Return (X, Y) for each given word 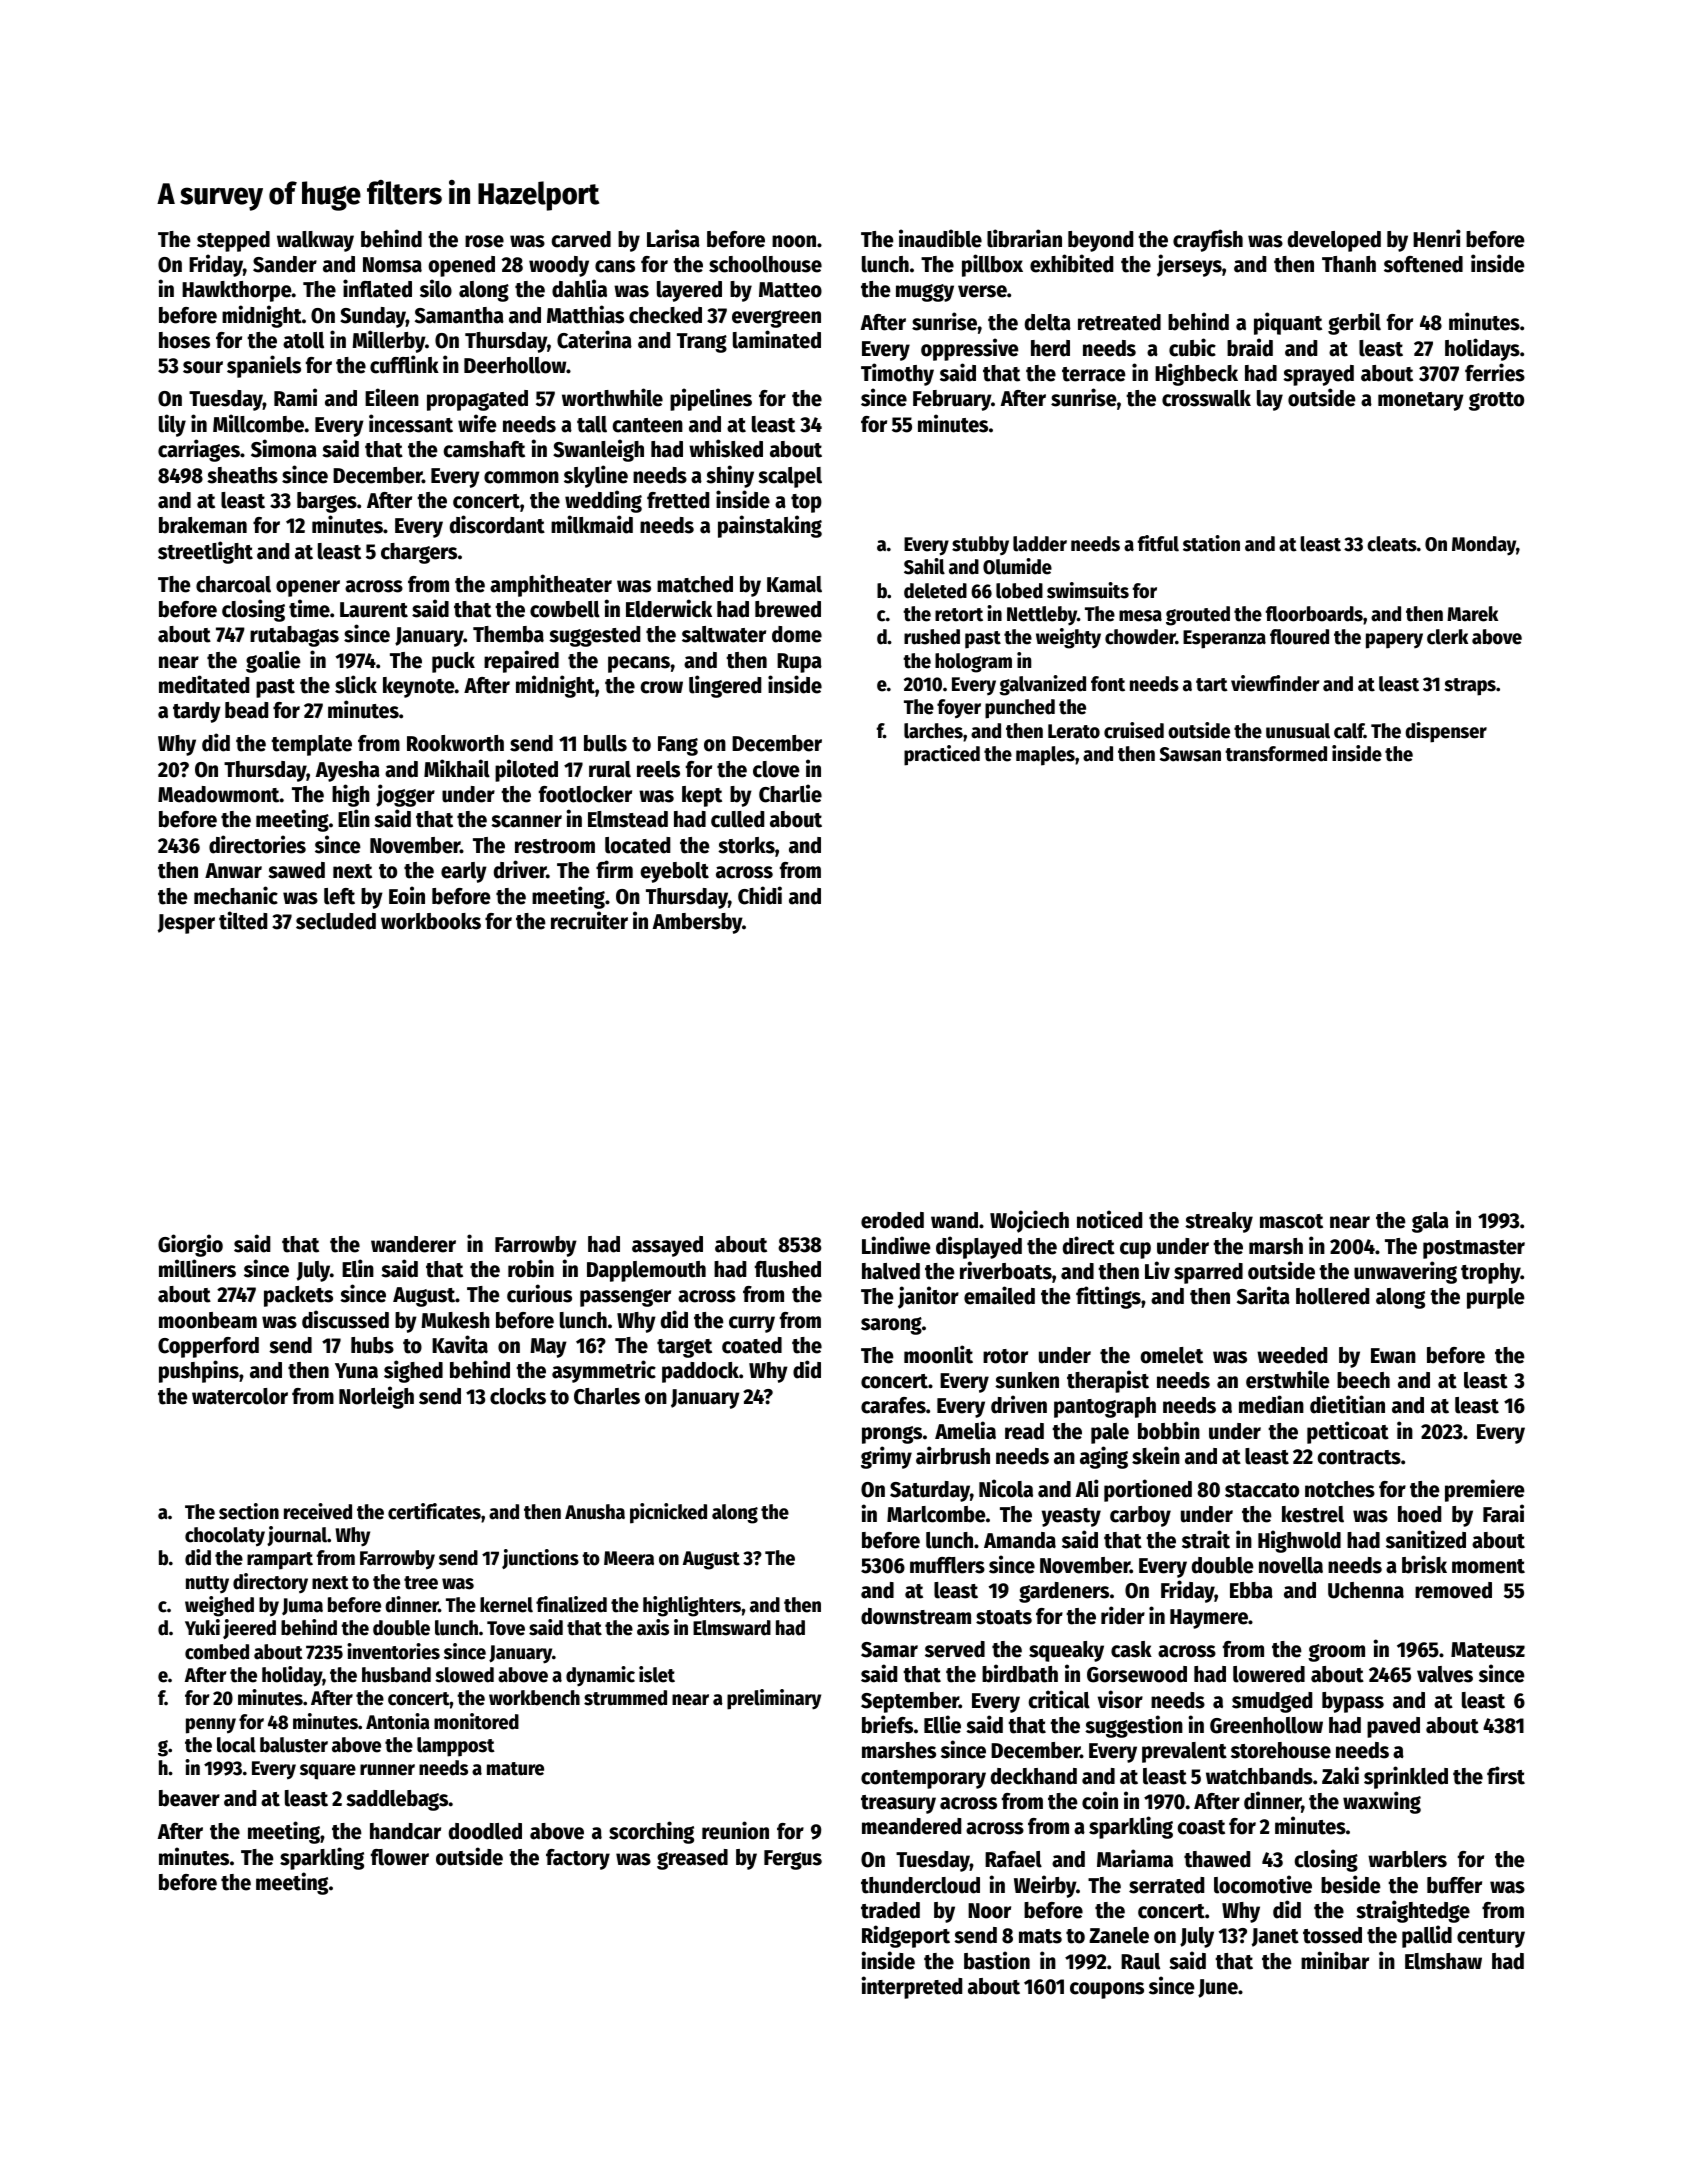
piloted (526, 770)
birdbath (1020, 1673)
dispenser (1446, 732)
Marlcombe (936, 1514)
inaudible (940, 238)
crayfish (1208, 240)
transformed (1276, 754)
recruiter (589, 920)
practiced (942, 755)
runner (387, 1770)
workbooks (431, 921)
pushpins (199, 1371)
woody (559, 266)
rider (1123, 1615)
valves (1445, 1674)
